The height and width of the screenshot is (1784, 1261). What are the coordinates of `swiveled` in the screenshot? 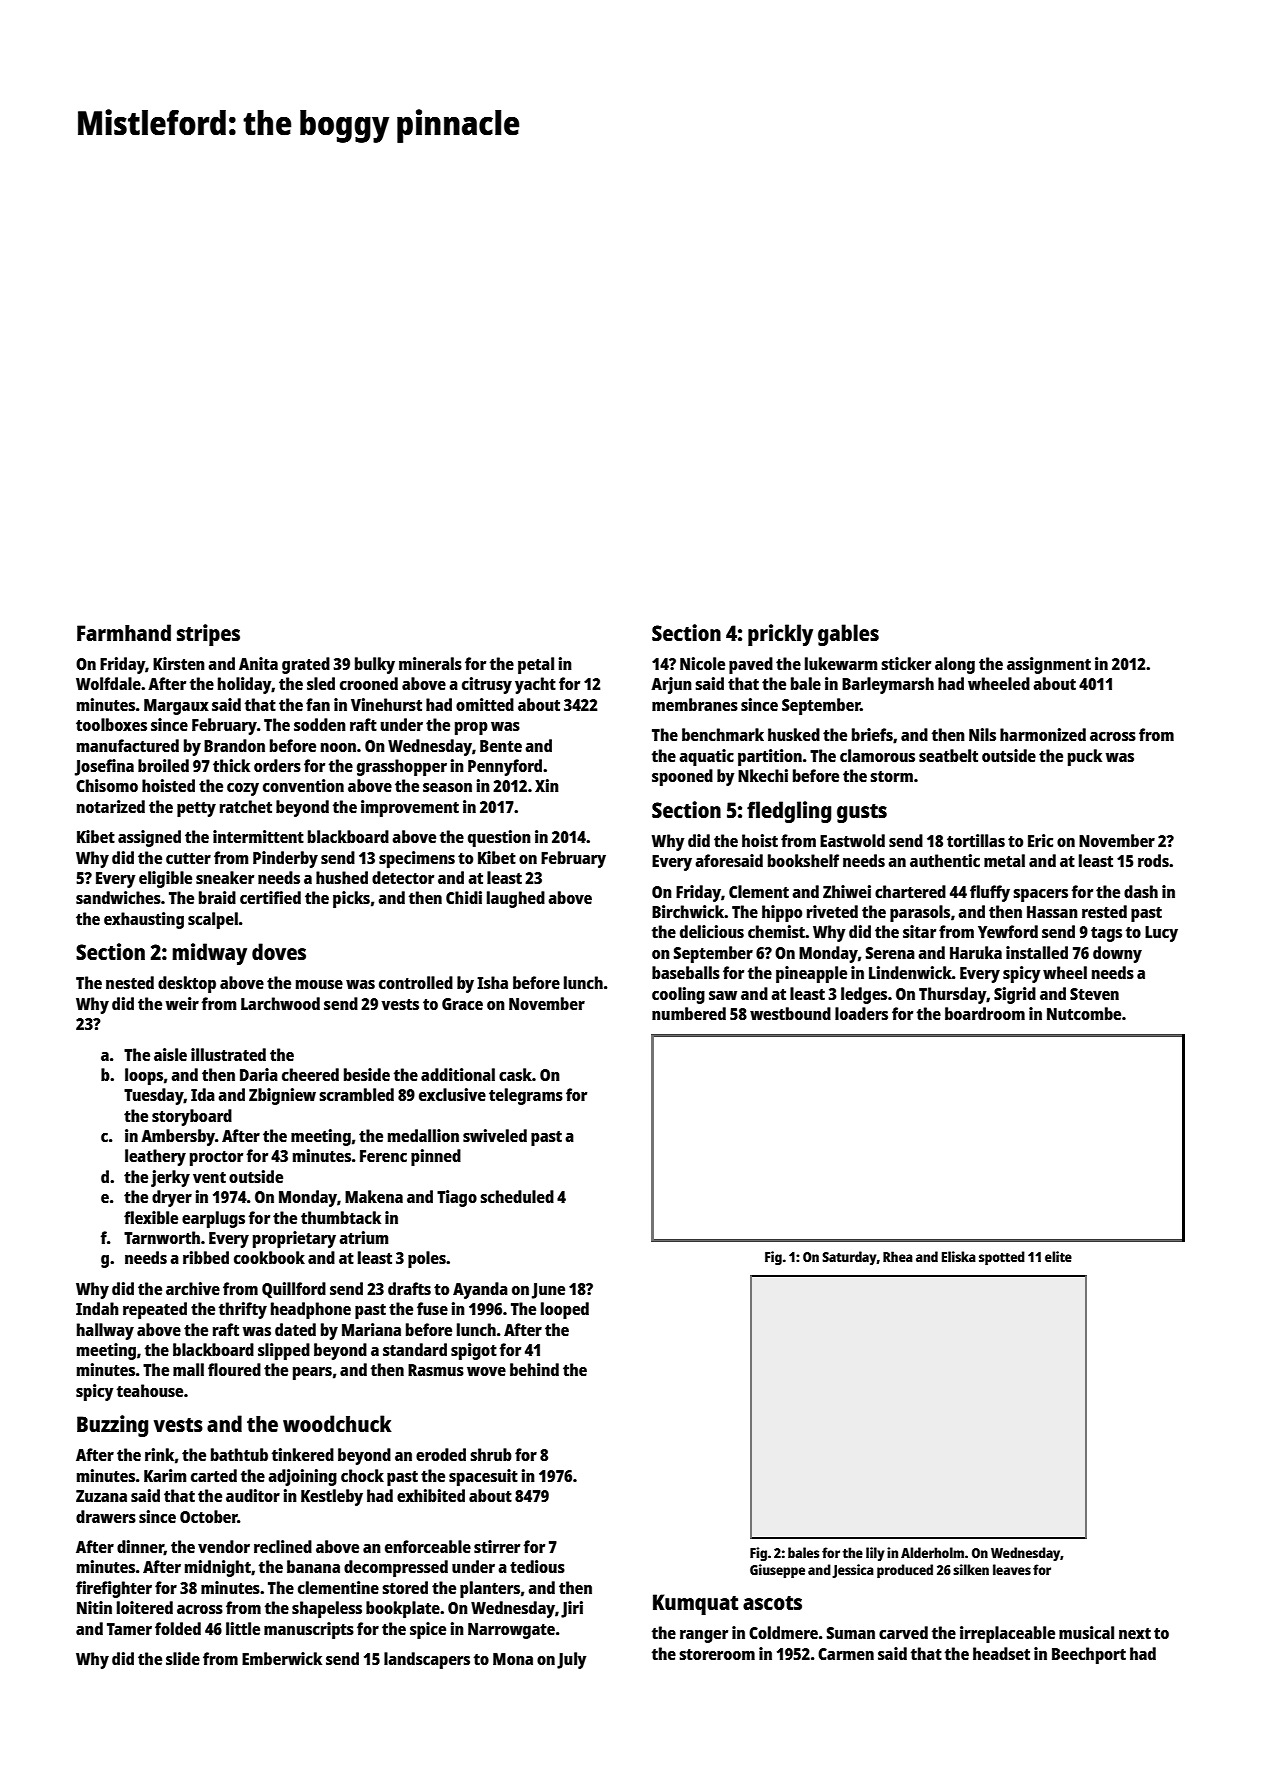 It's located at (495, 1135).
